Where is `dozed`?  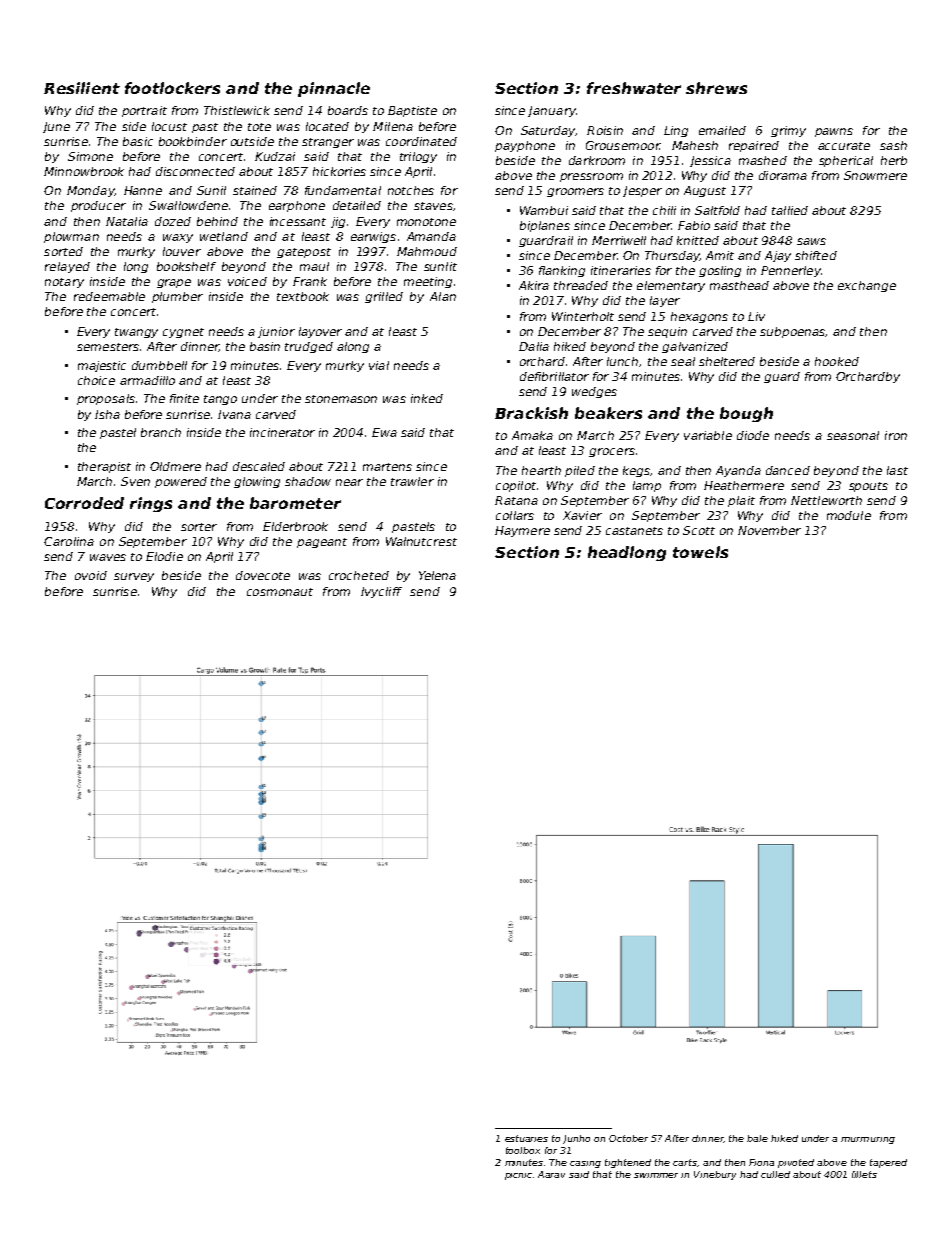
dozed is located at coordinates (173, 221).
